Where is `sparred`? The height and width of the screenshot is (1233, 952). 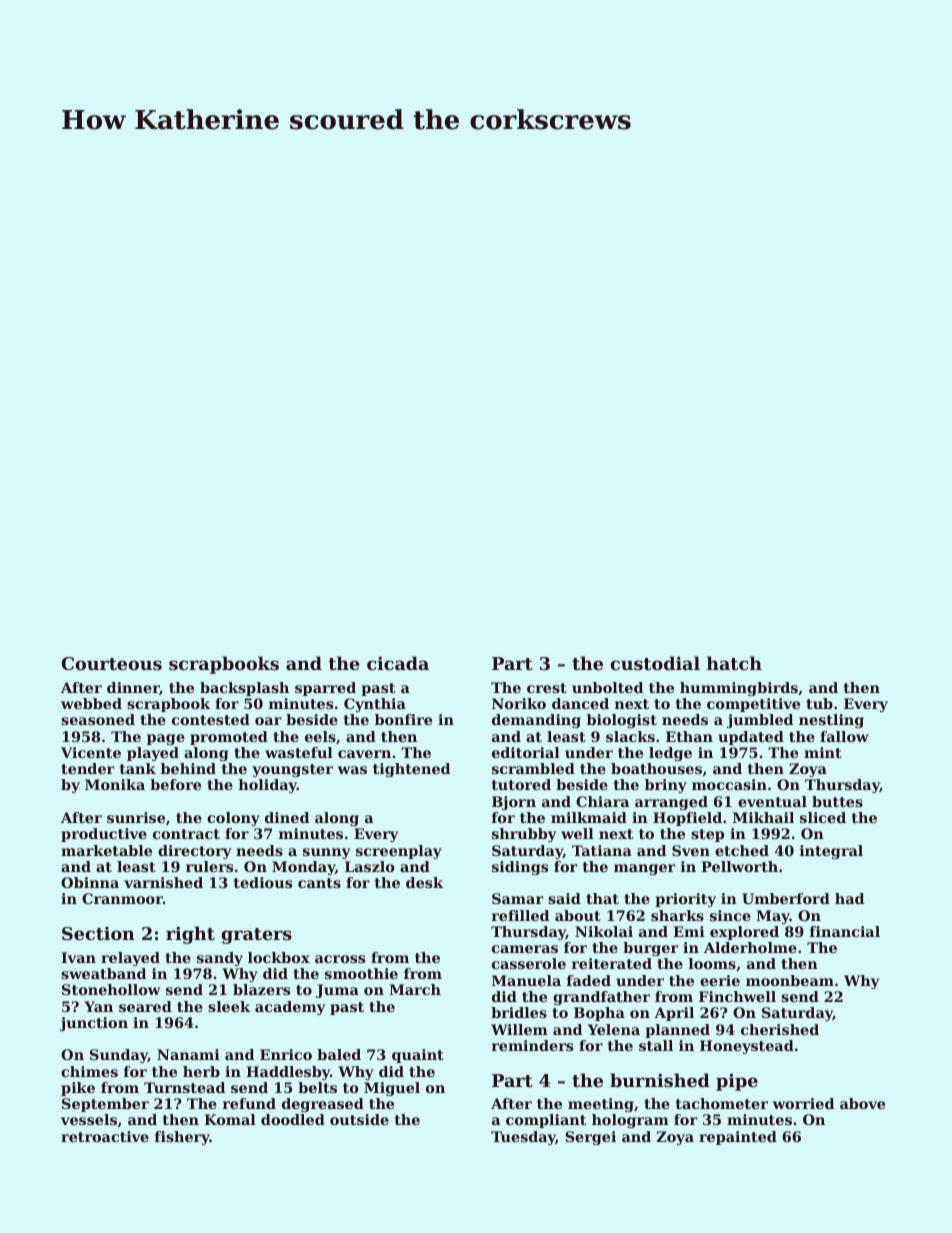 sparred is located at coordinates (325, 689).
